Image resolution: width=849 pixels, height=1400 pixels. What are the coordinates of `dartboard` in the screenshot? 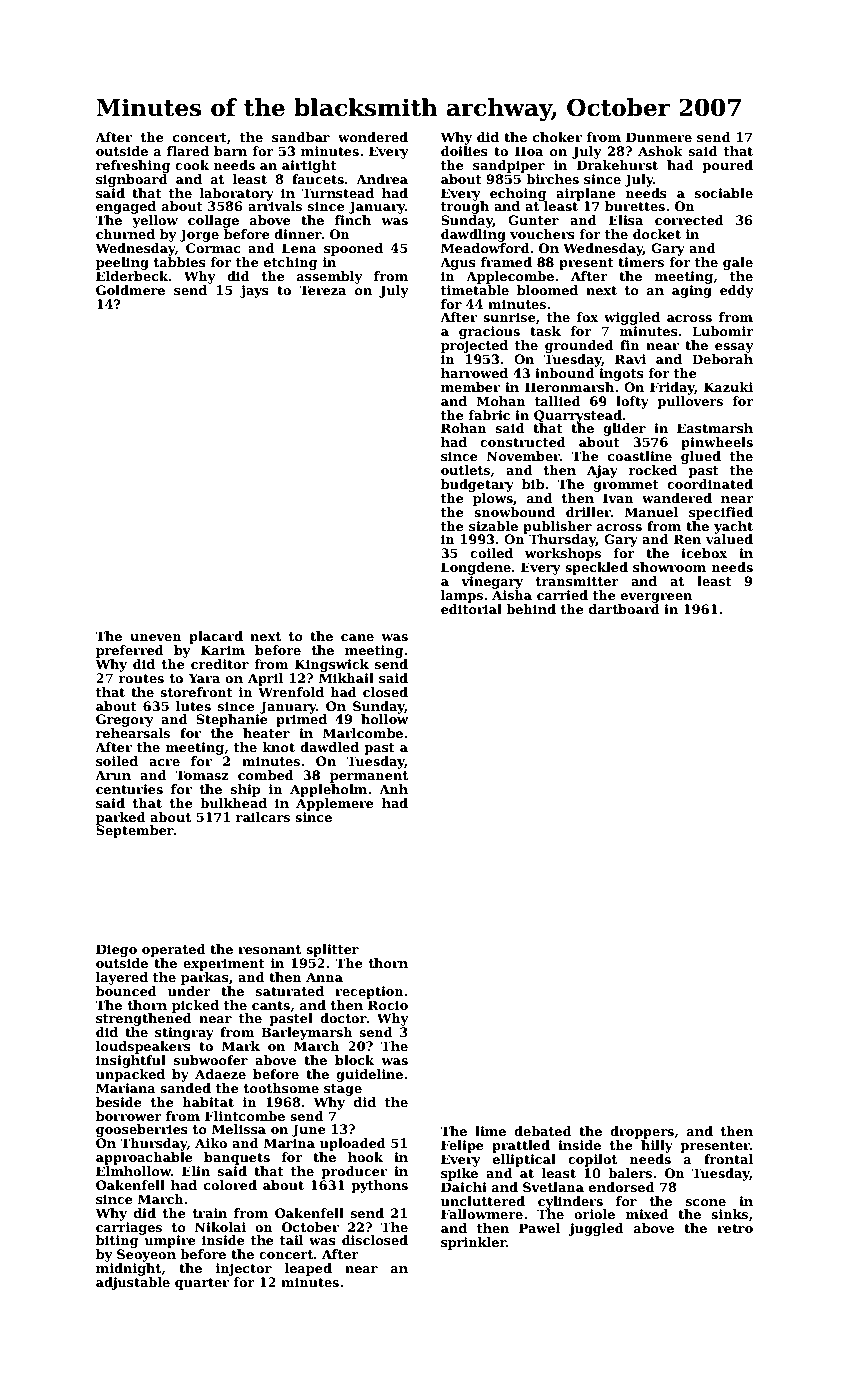 It's located at (624, 609).
